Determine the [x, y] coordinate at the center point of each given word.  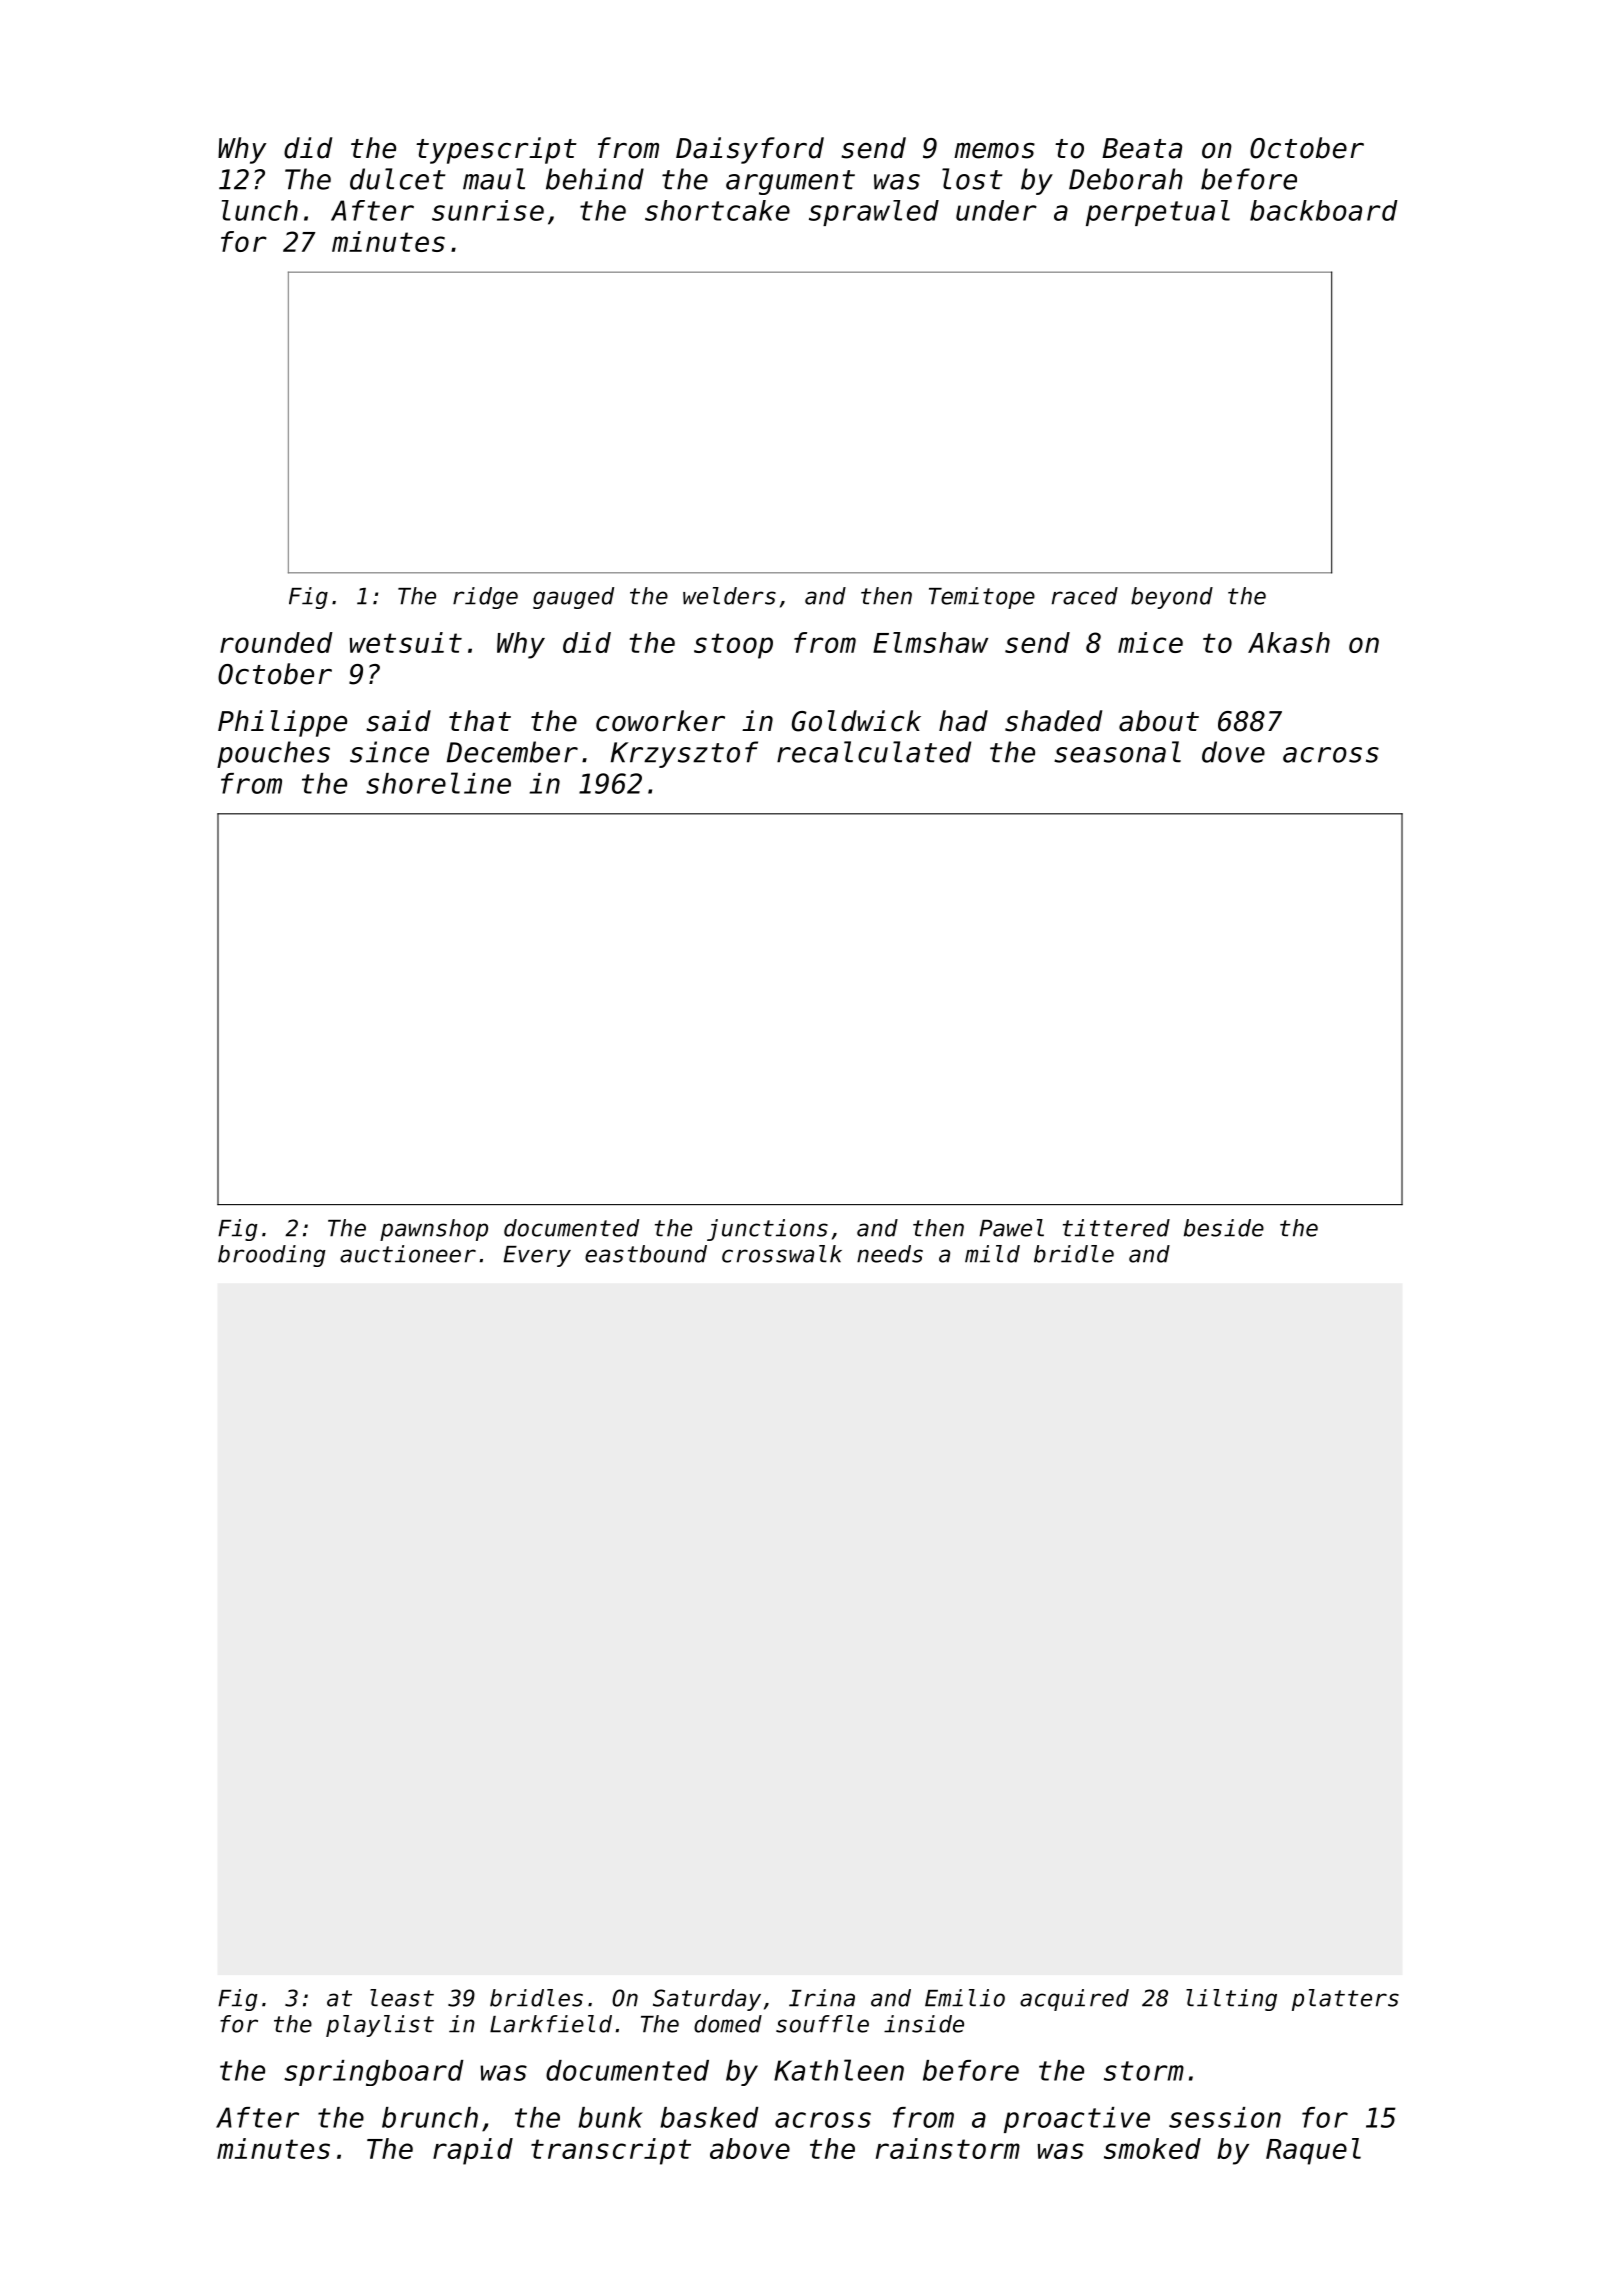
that [480, 721]
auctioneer [408, 1254]
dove [1233, 752]
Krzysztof [684, 754]
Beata [1142, 148]
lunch [260, 210]
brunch [430, 2117]
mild [992, 1254]
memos [994, 151]
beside [1224, 1228]
